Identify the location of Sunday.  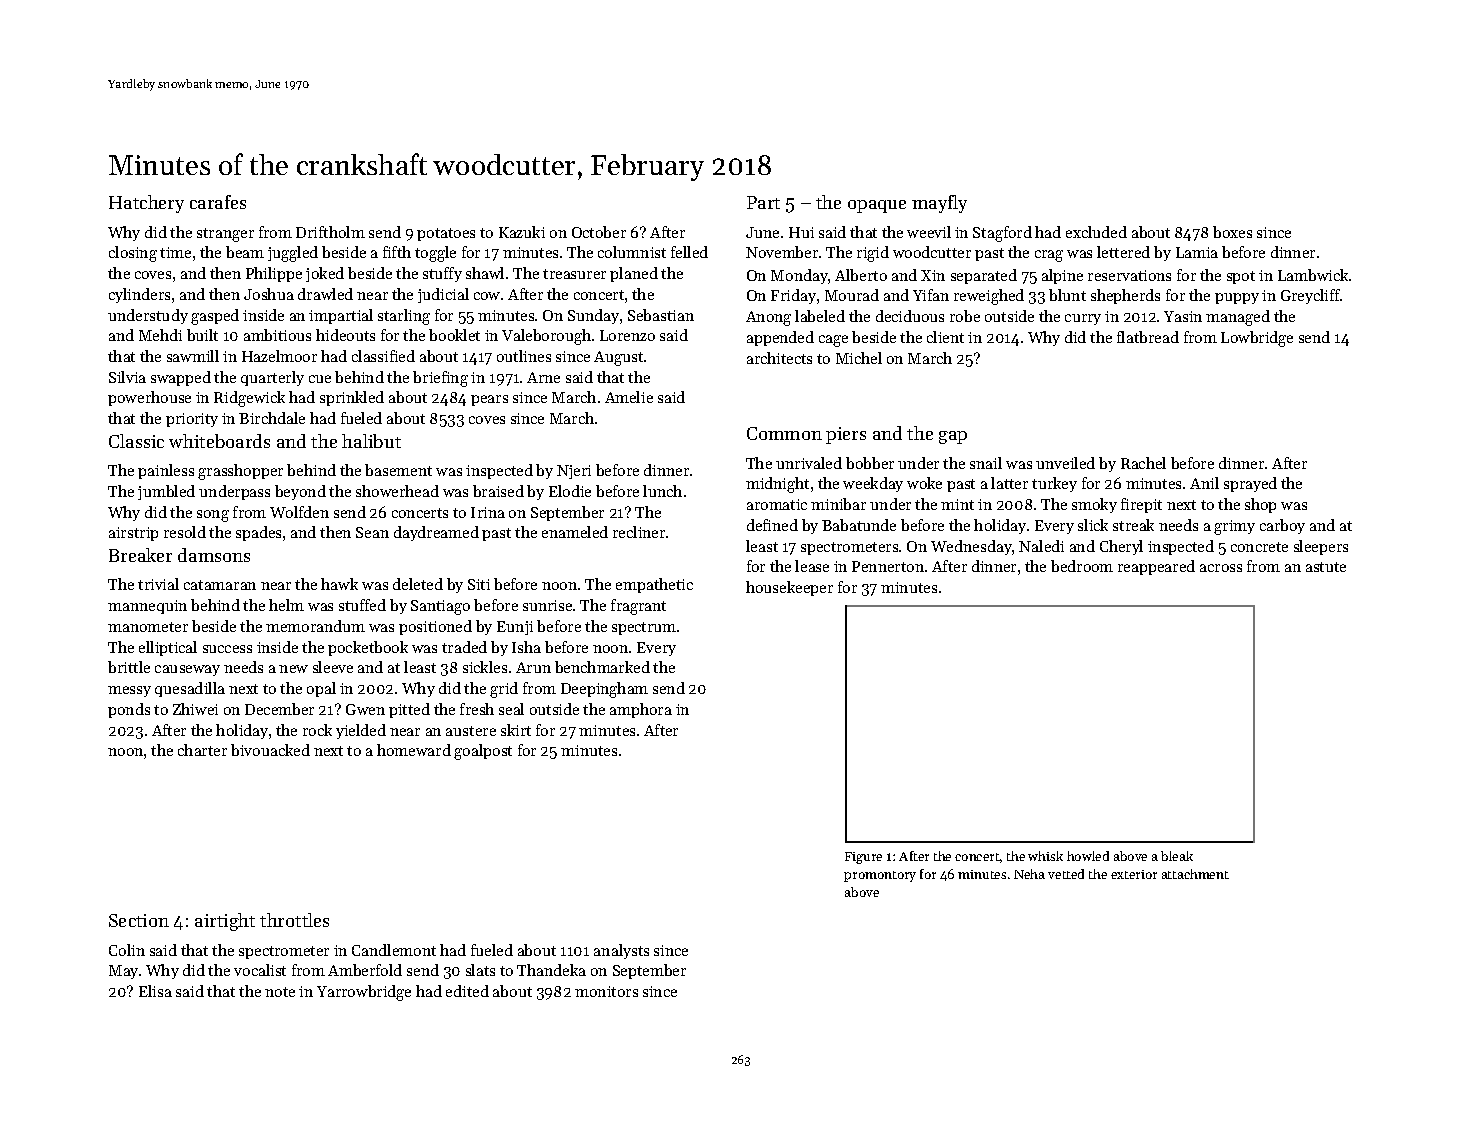
(593, 316).
